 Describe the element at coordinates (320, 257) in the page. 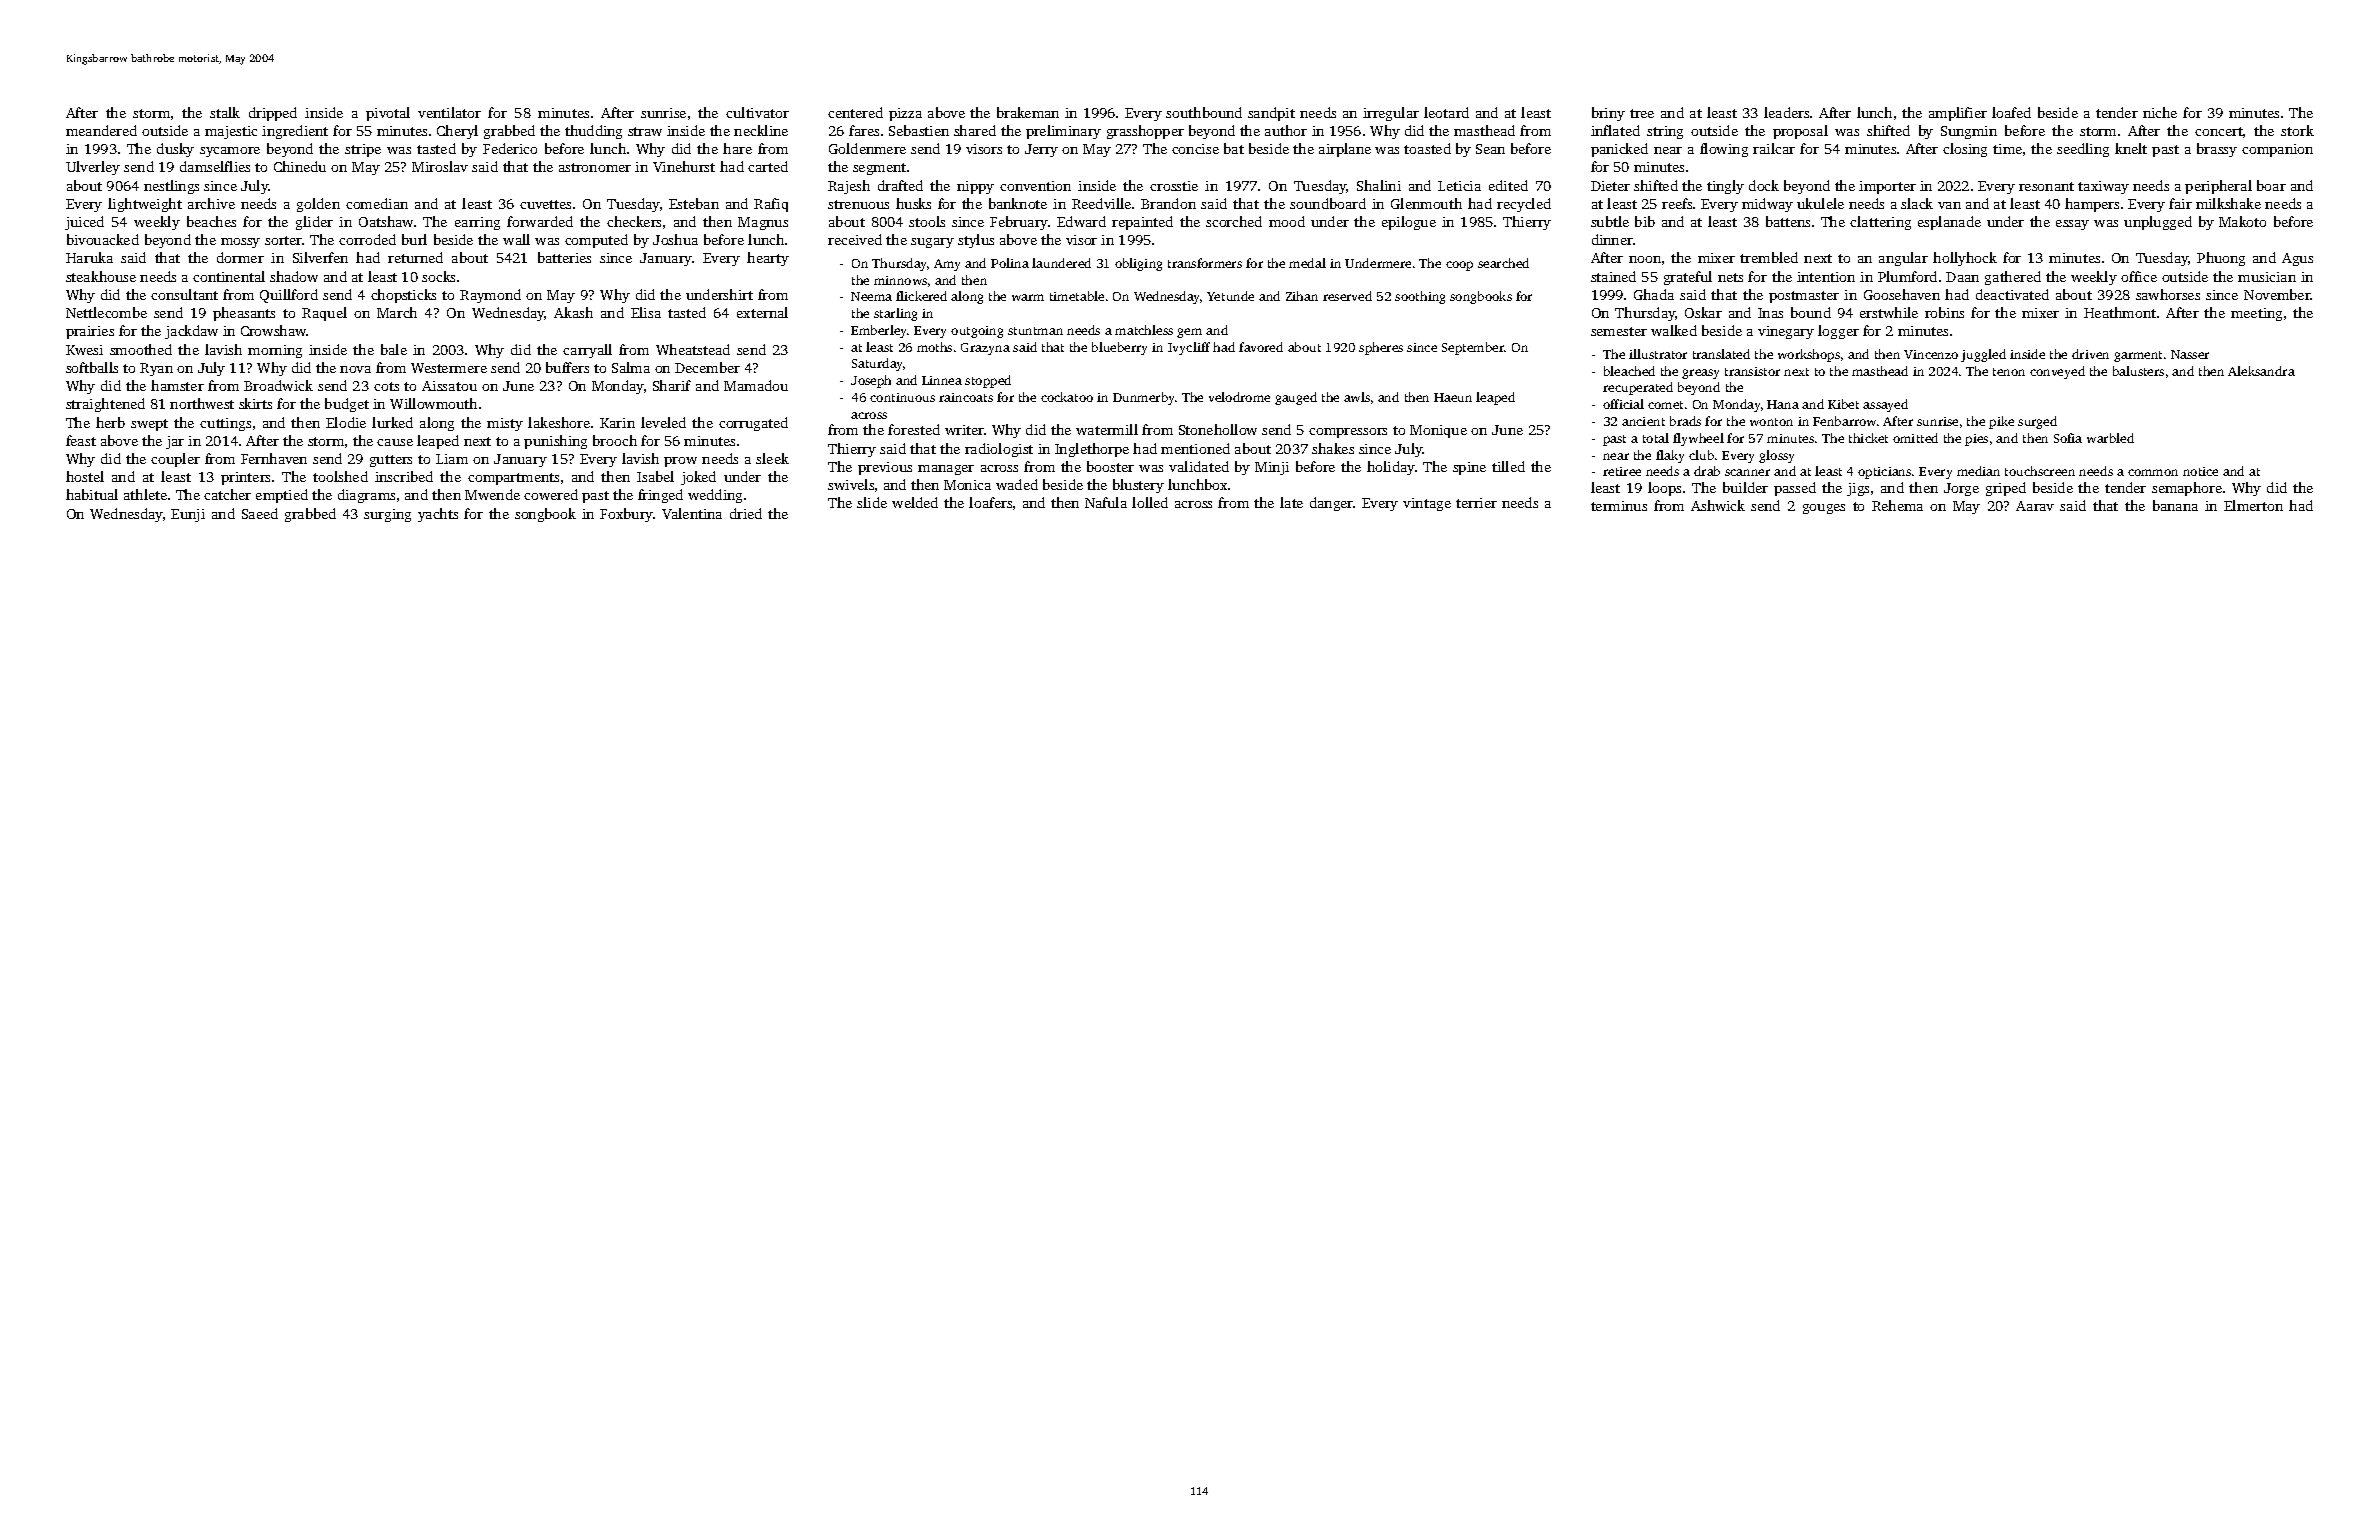

I see `Silverfen` at that location.
